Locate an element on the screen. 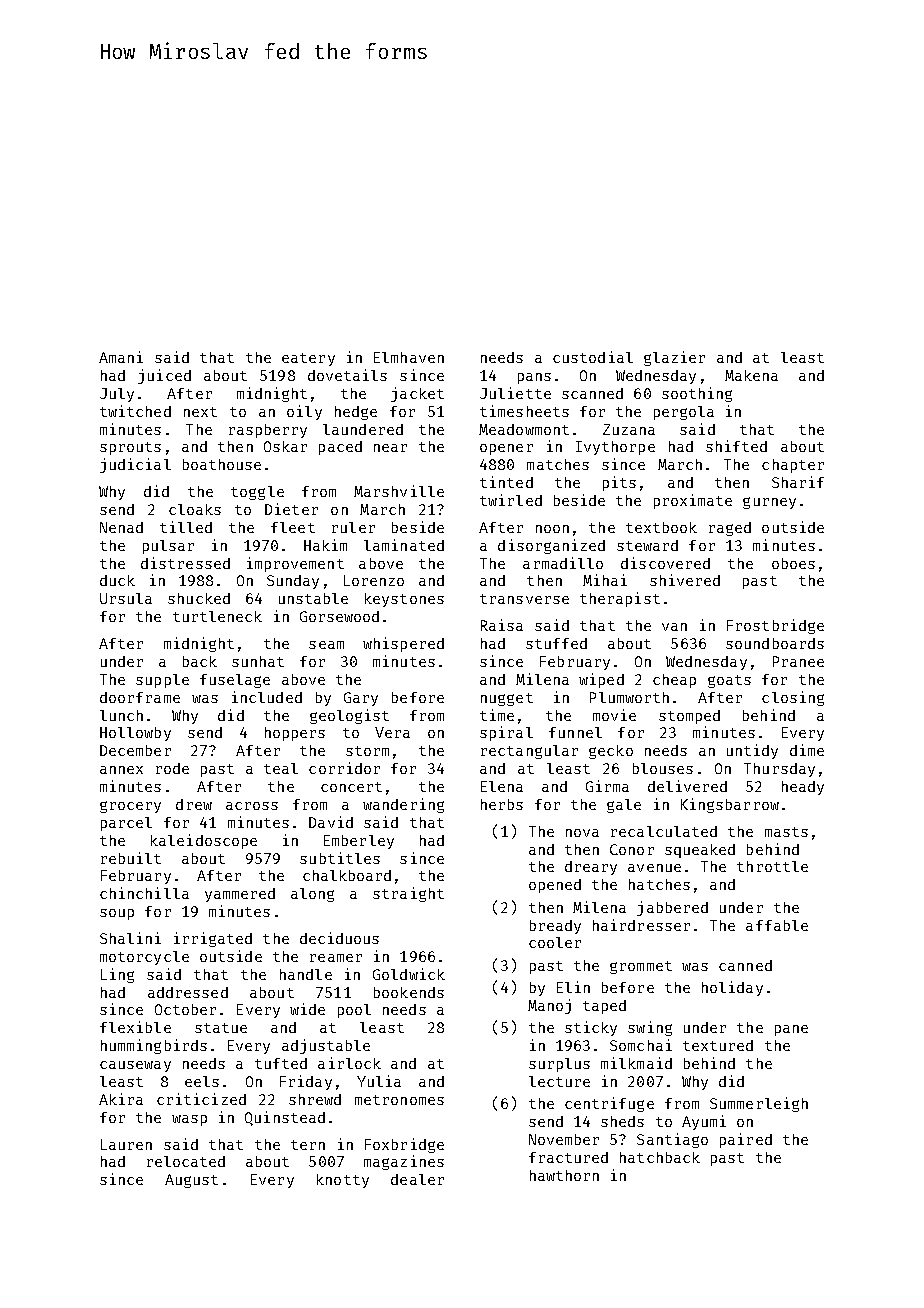  Manoj is located at coordinates (549, 1006).
